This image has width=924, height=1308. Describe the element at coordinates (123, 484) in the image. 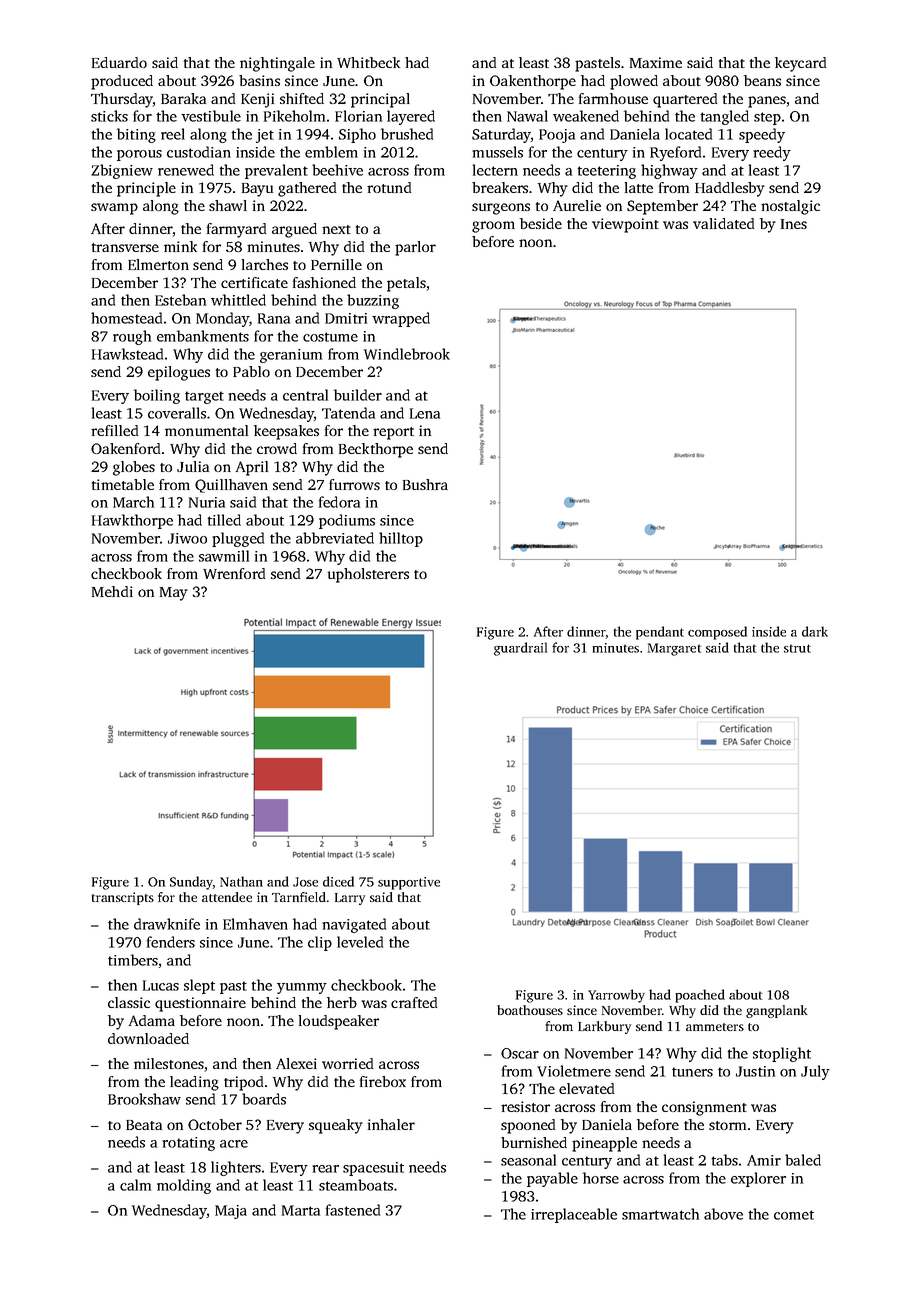

I see `timetable` at that location.
